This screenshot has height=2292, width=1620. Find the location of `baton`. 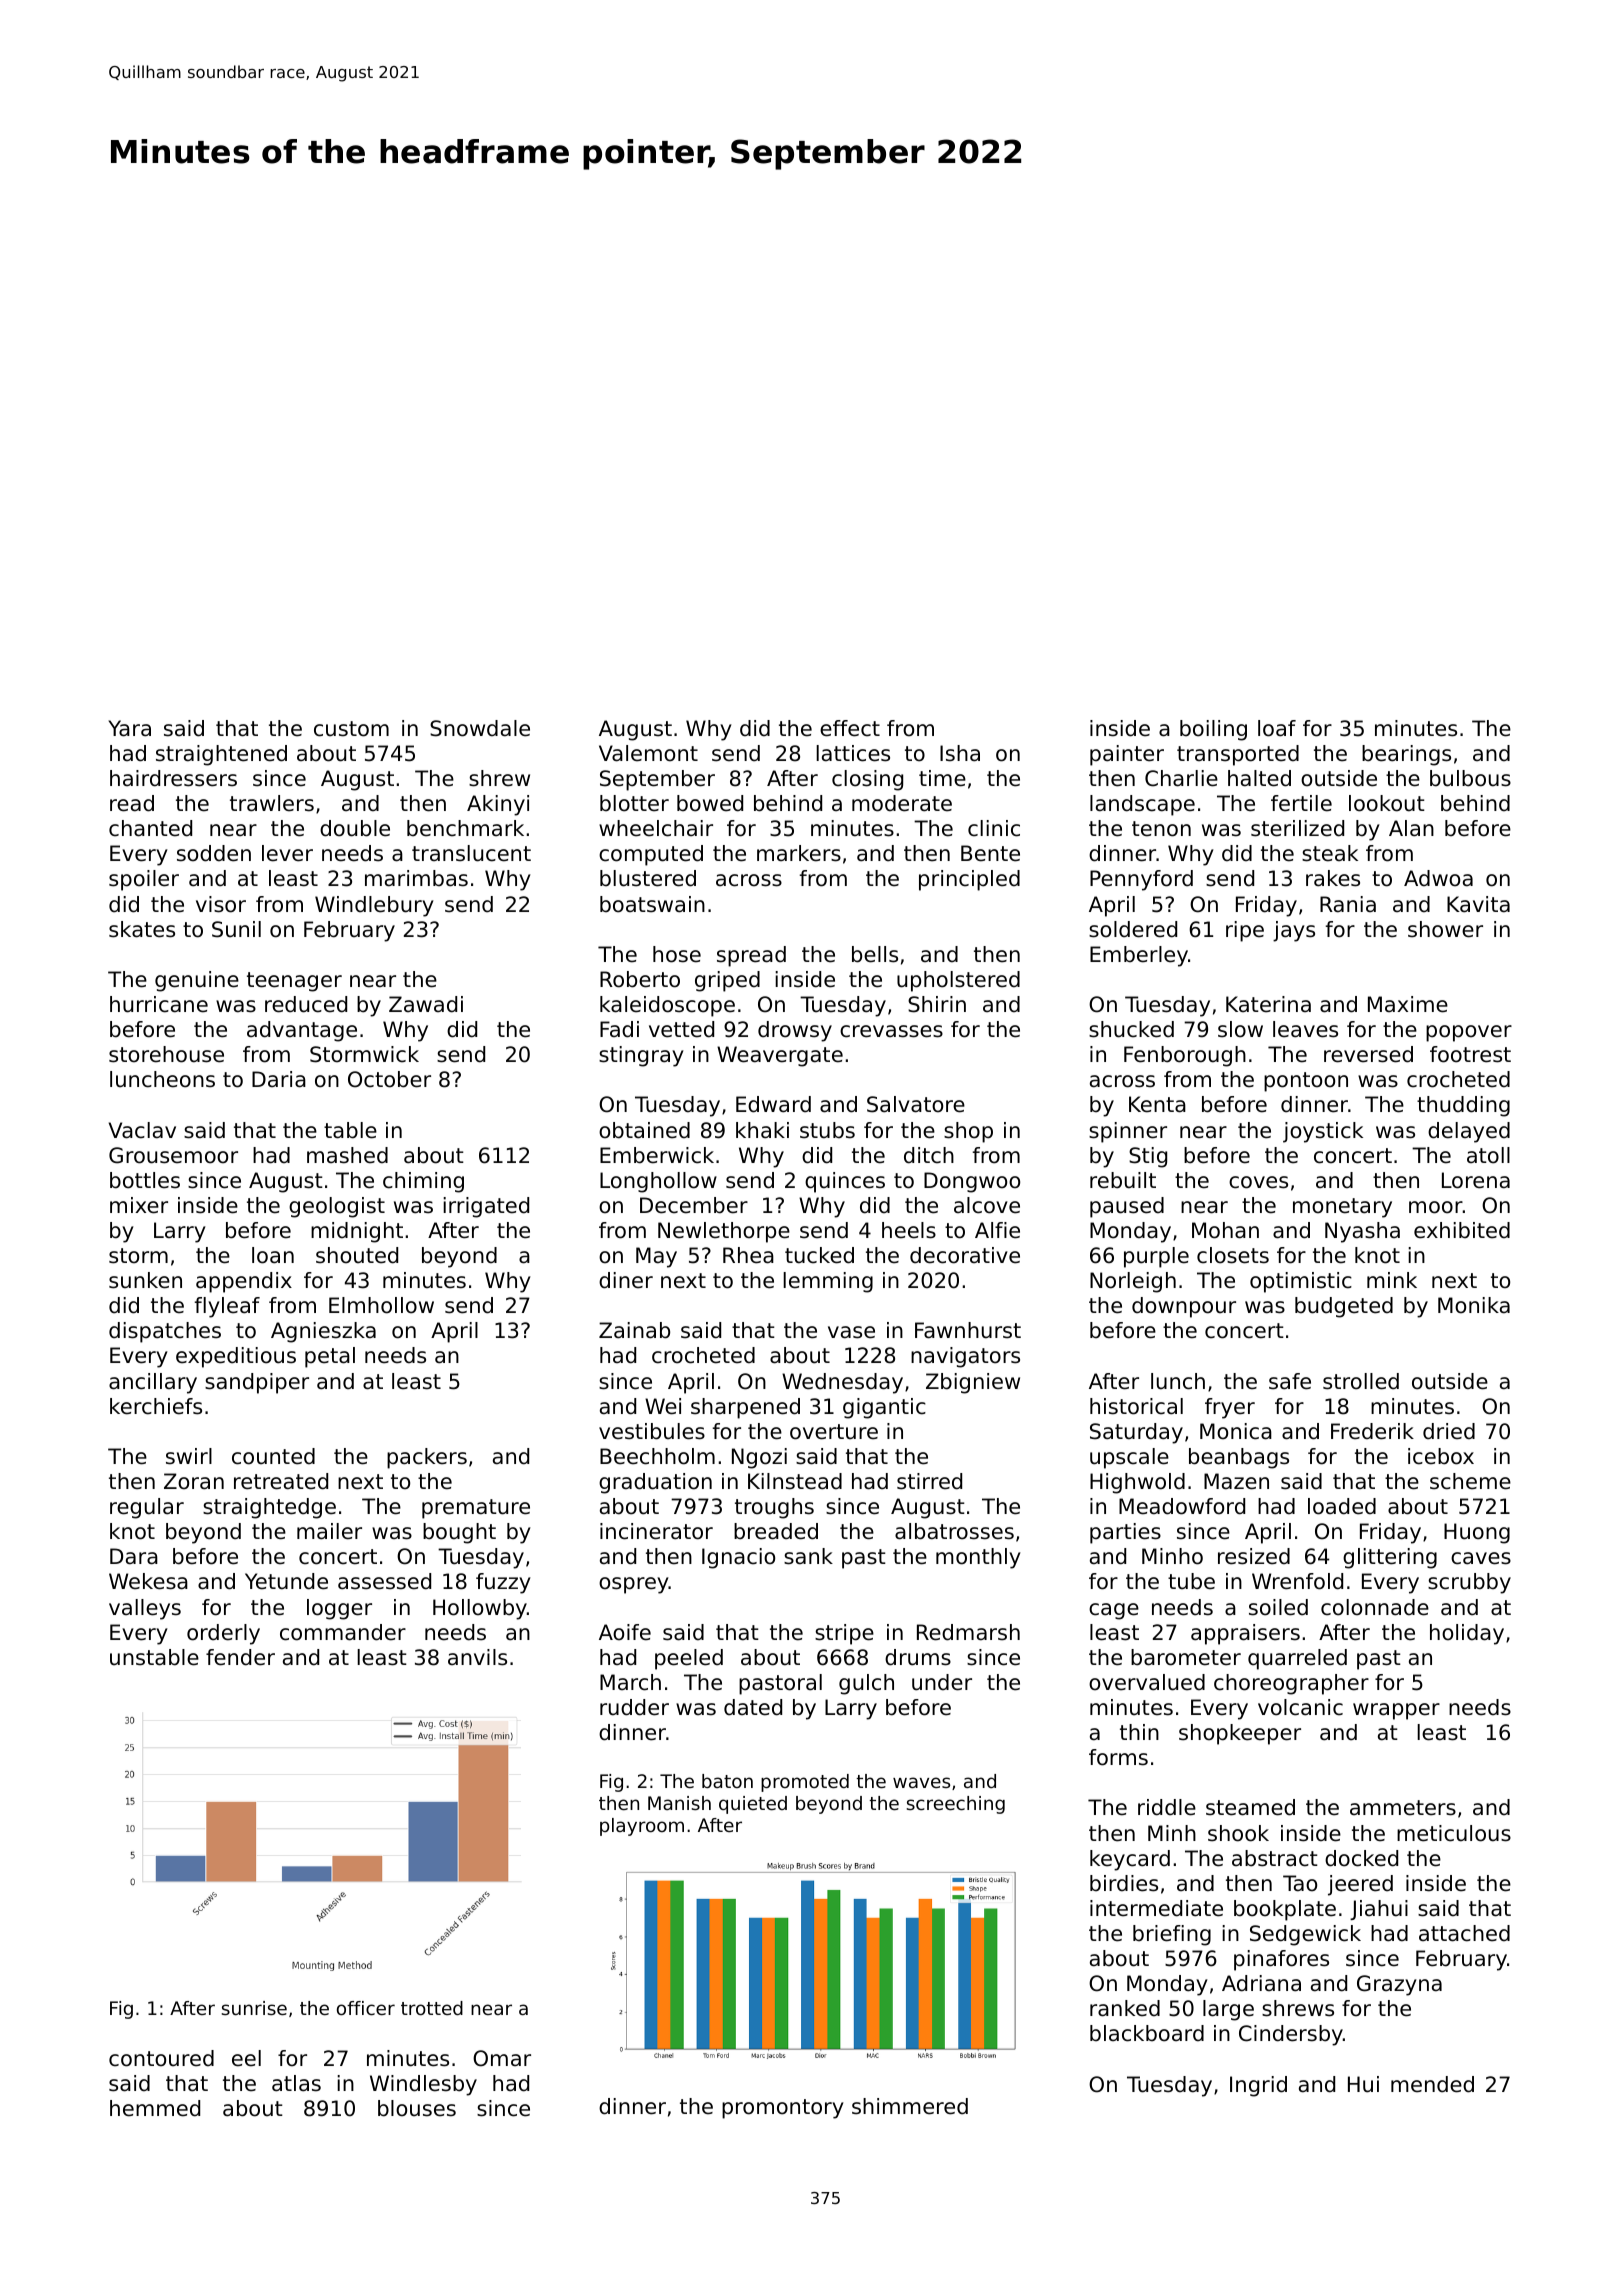

baton is located at coordinates (727, 1781).
